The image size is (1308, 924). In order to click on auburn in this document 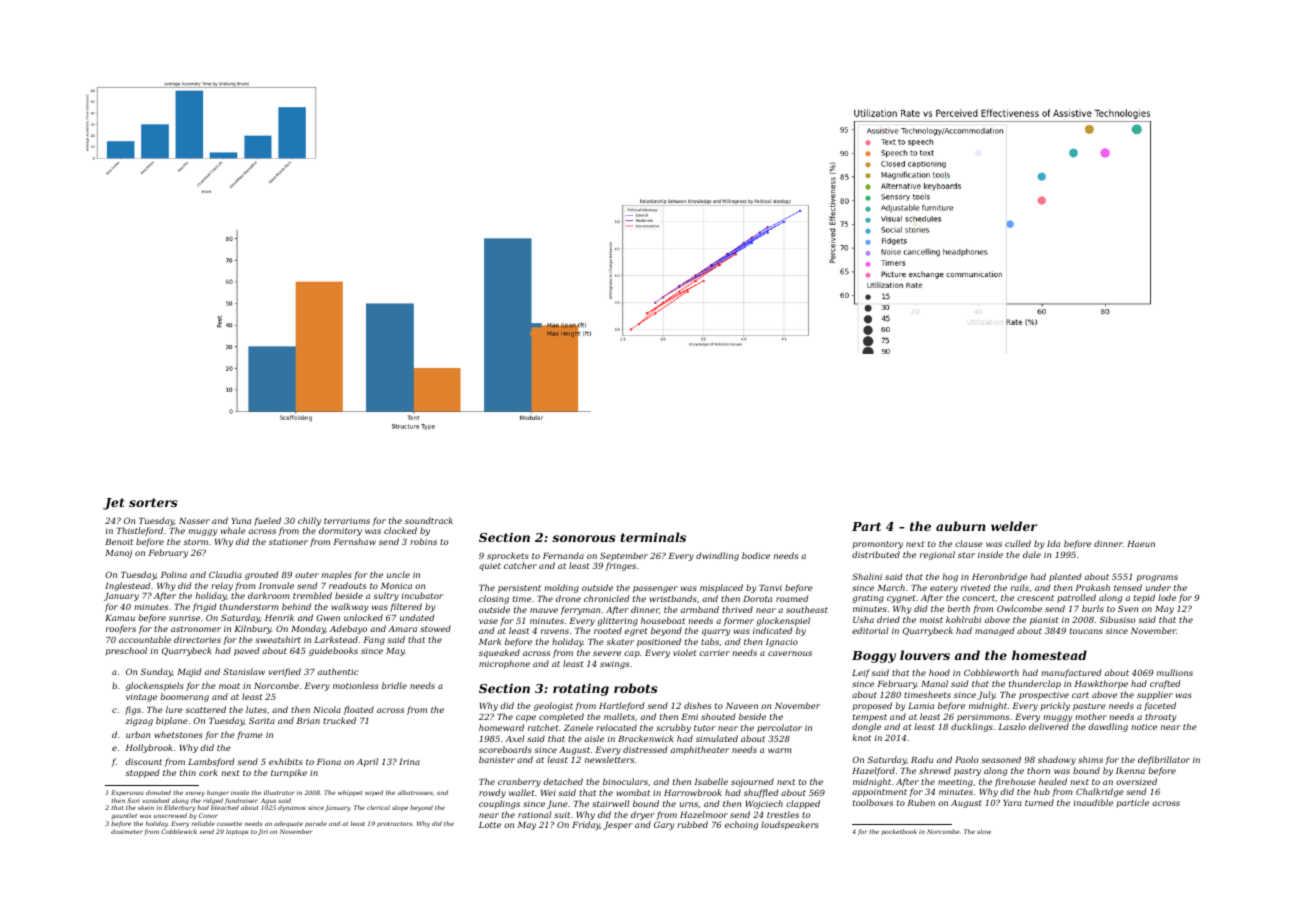, I will do `click(961, 526)`.
